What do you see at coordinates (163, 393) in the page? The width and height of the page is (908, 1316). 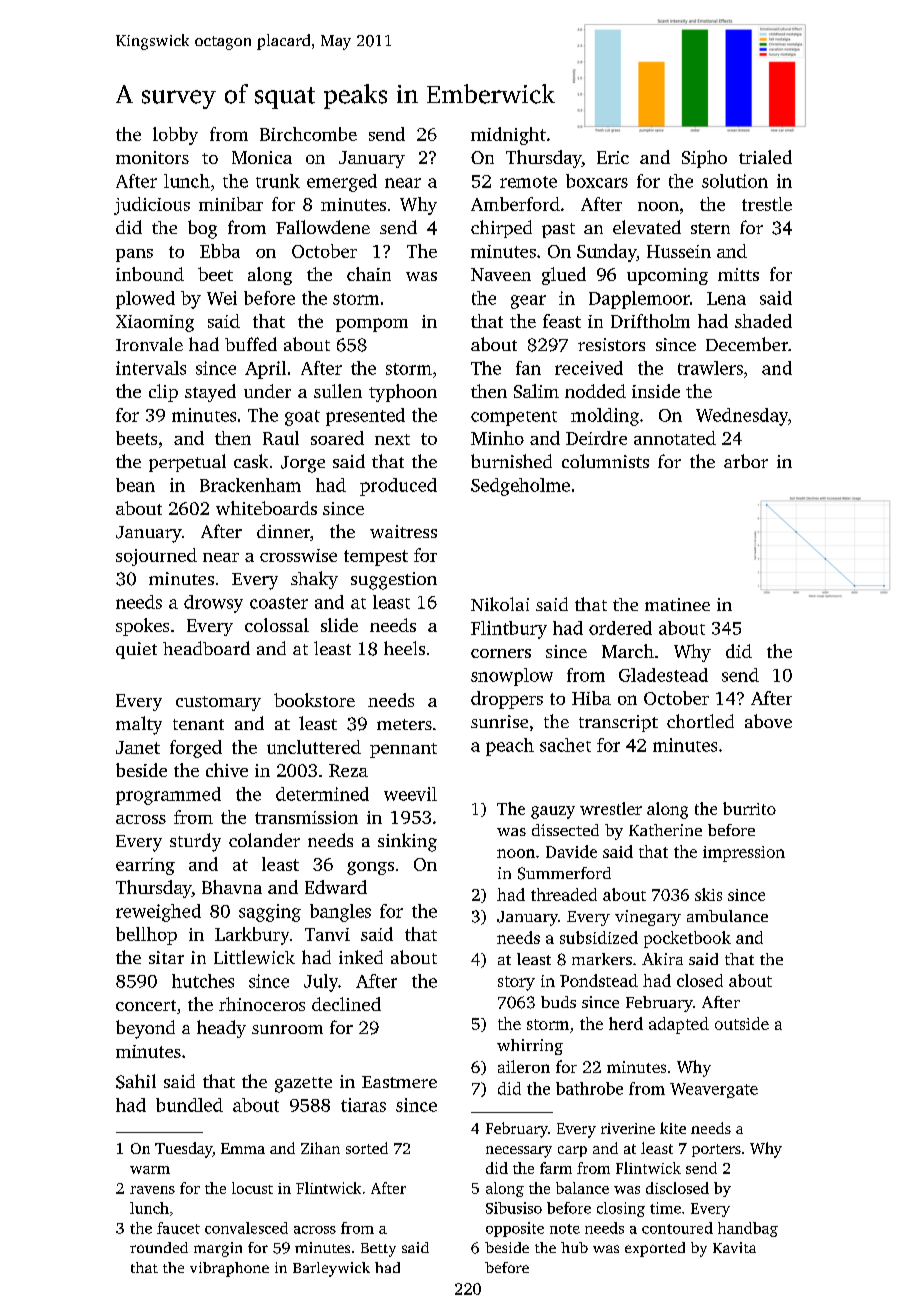 I see `clip` at bounding box center [163, 393].
